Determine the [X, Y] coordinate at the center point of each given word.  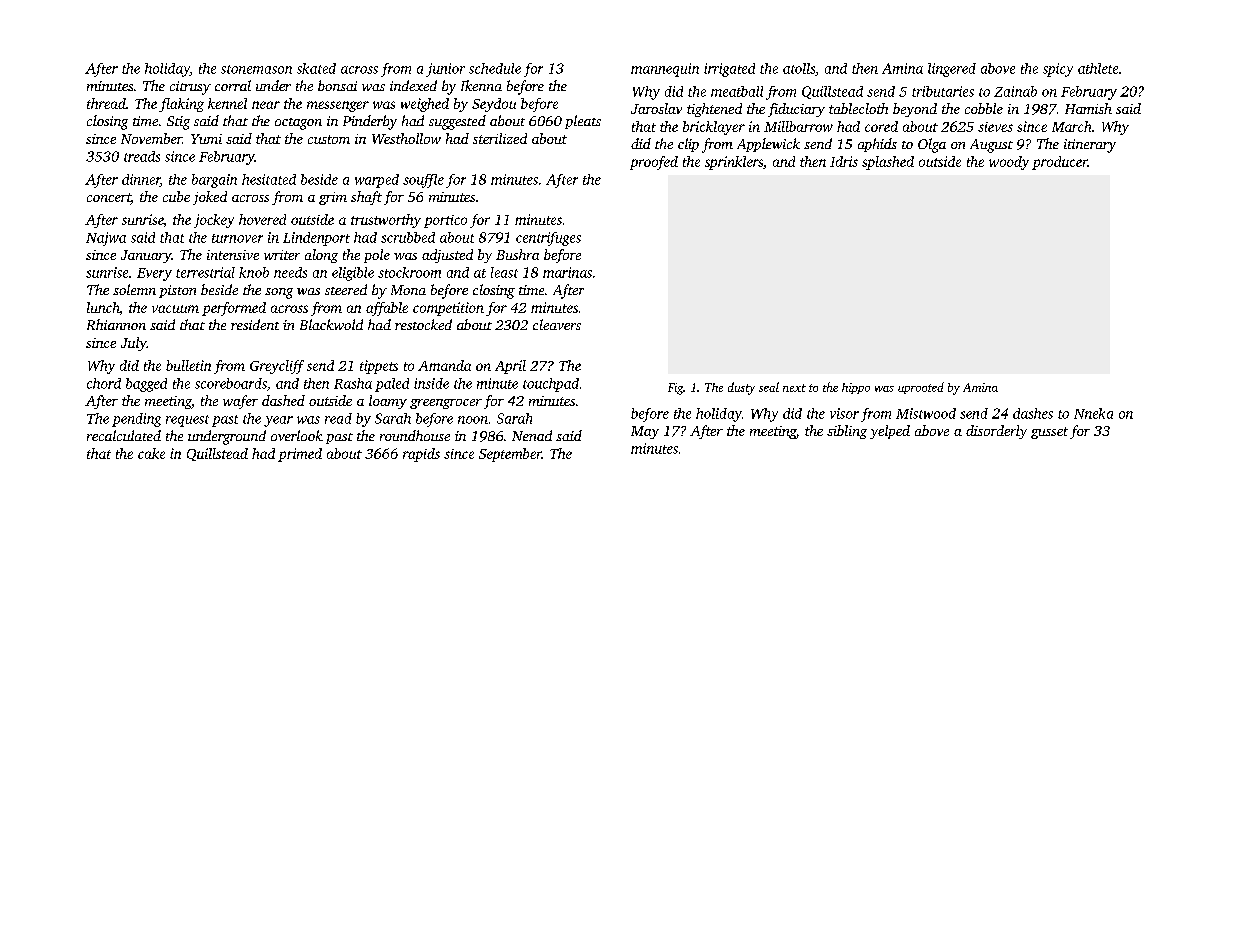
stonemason [256, 69]
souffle [423, 181]
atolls [799, 68]
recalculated [124, 435]
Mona [408, 290]
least [504, 272]
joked [210, 198]
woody [1009, 163]
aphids [877, 145]
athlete [1098, 68]
